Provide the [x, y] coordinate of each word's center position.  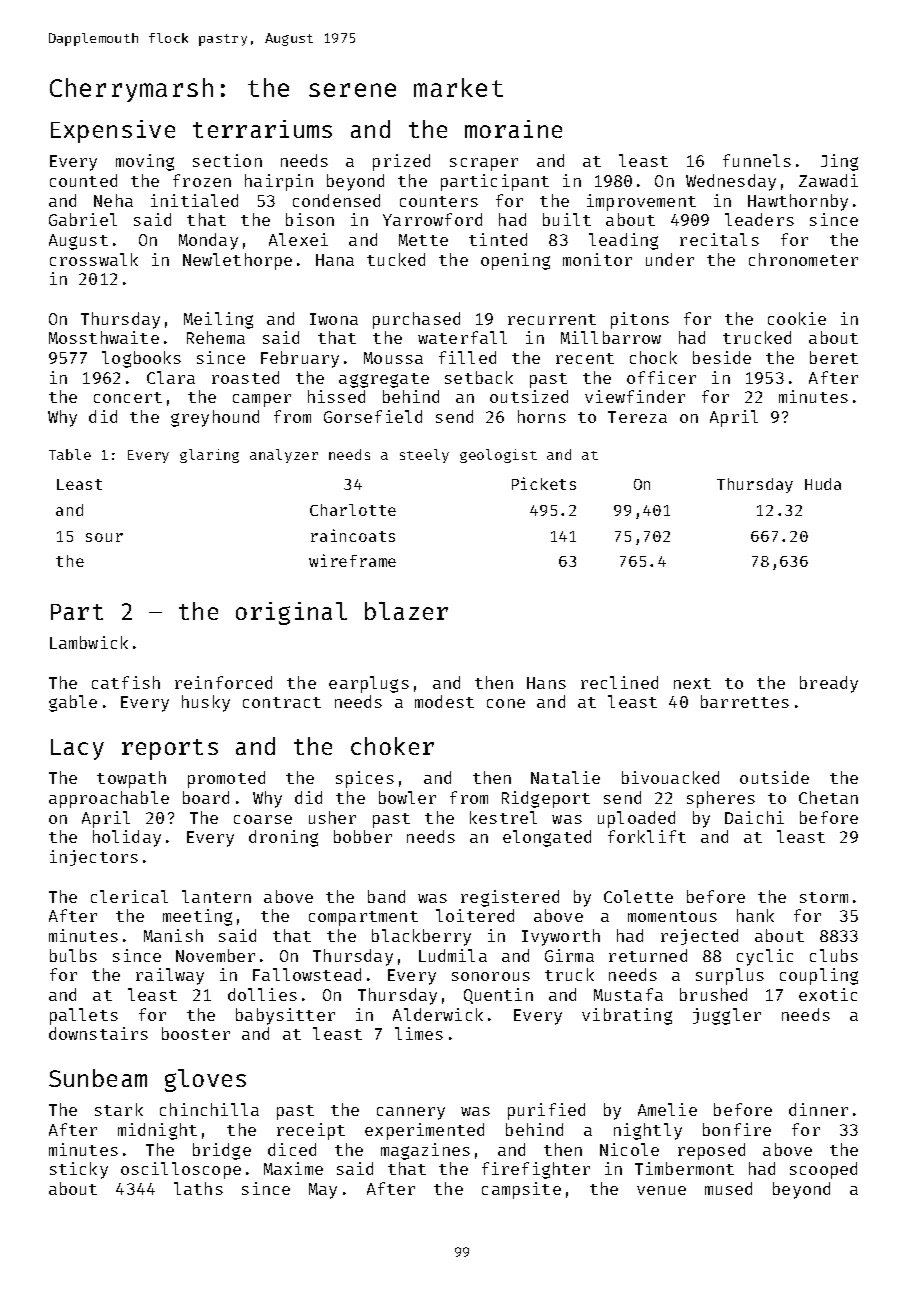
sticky [79, 1170]
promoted [226, 779]
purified [546, 1111]
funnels [757, 160]
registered [510, 898]
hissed [336, 396]
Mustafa [628, 994]
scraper [484, 164]
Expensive [113, 131]
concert [128, 397]
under [670, 259]
